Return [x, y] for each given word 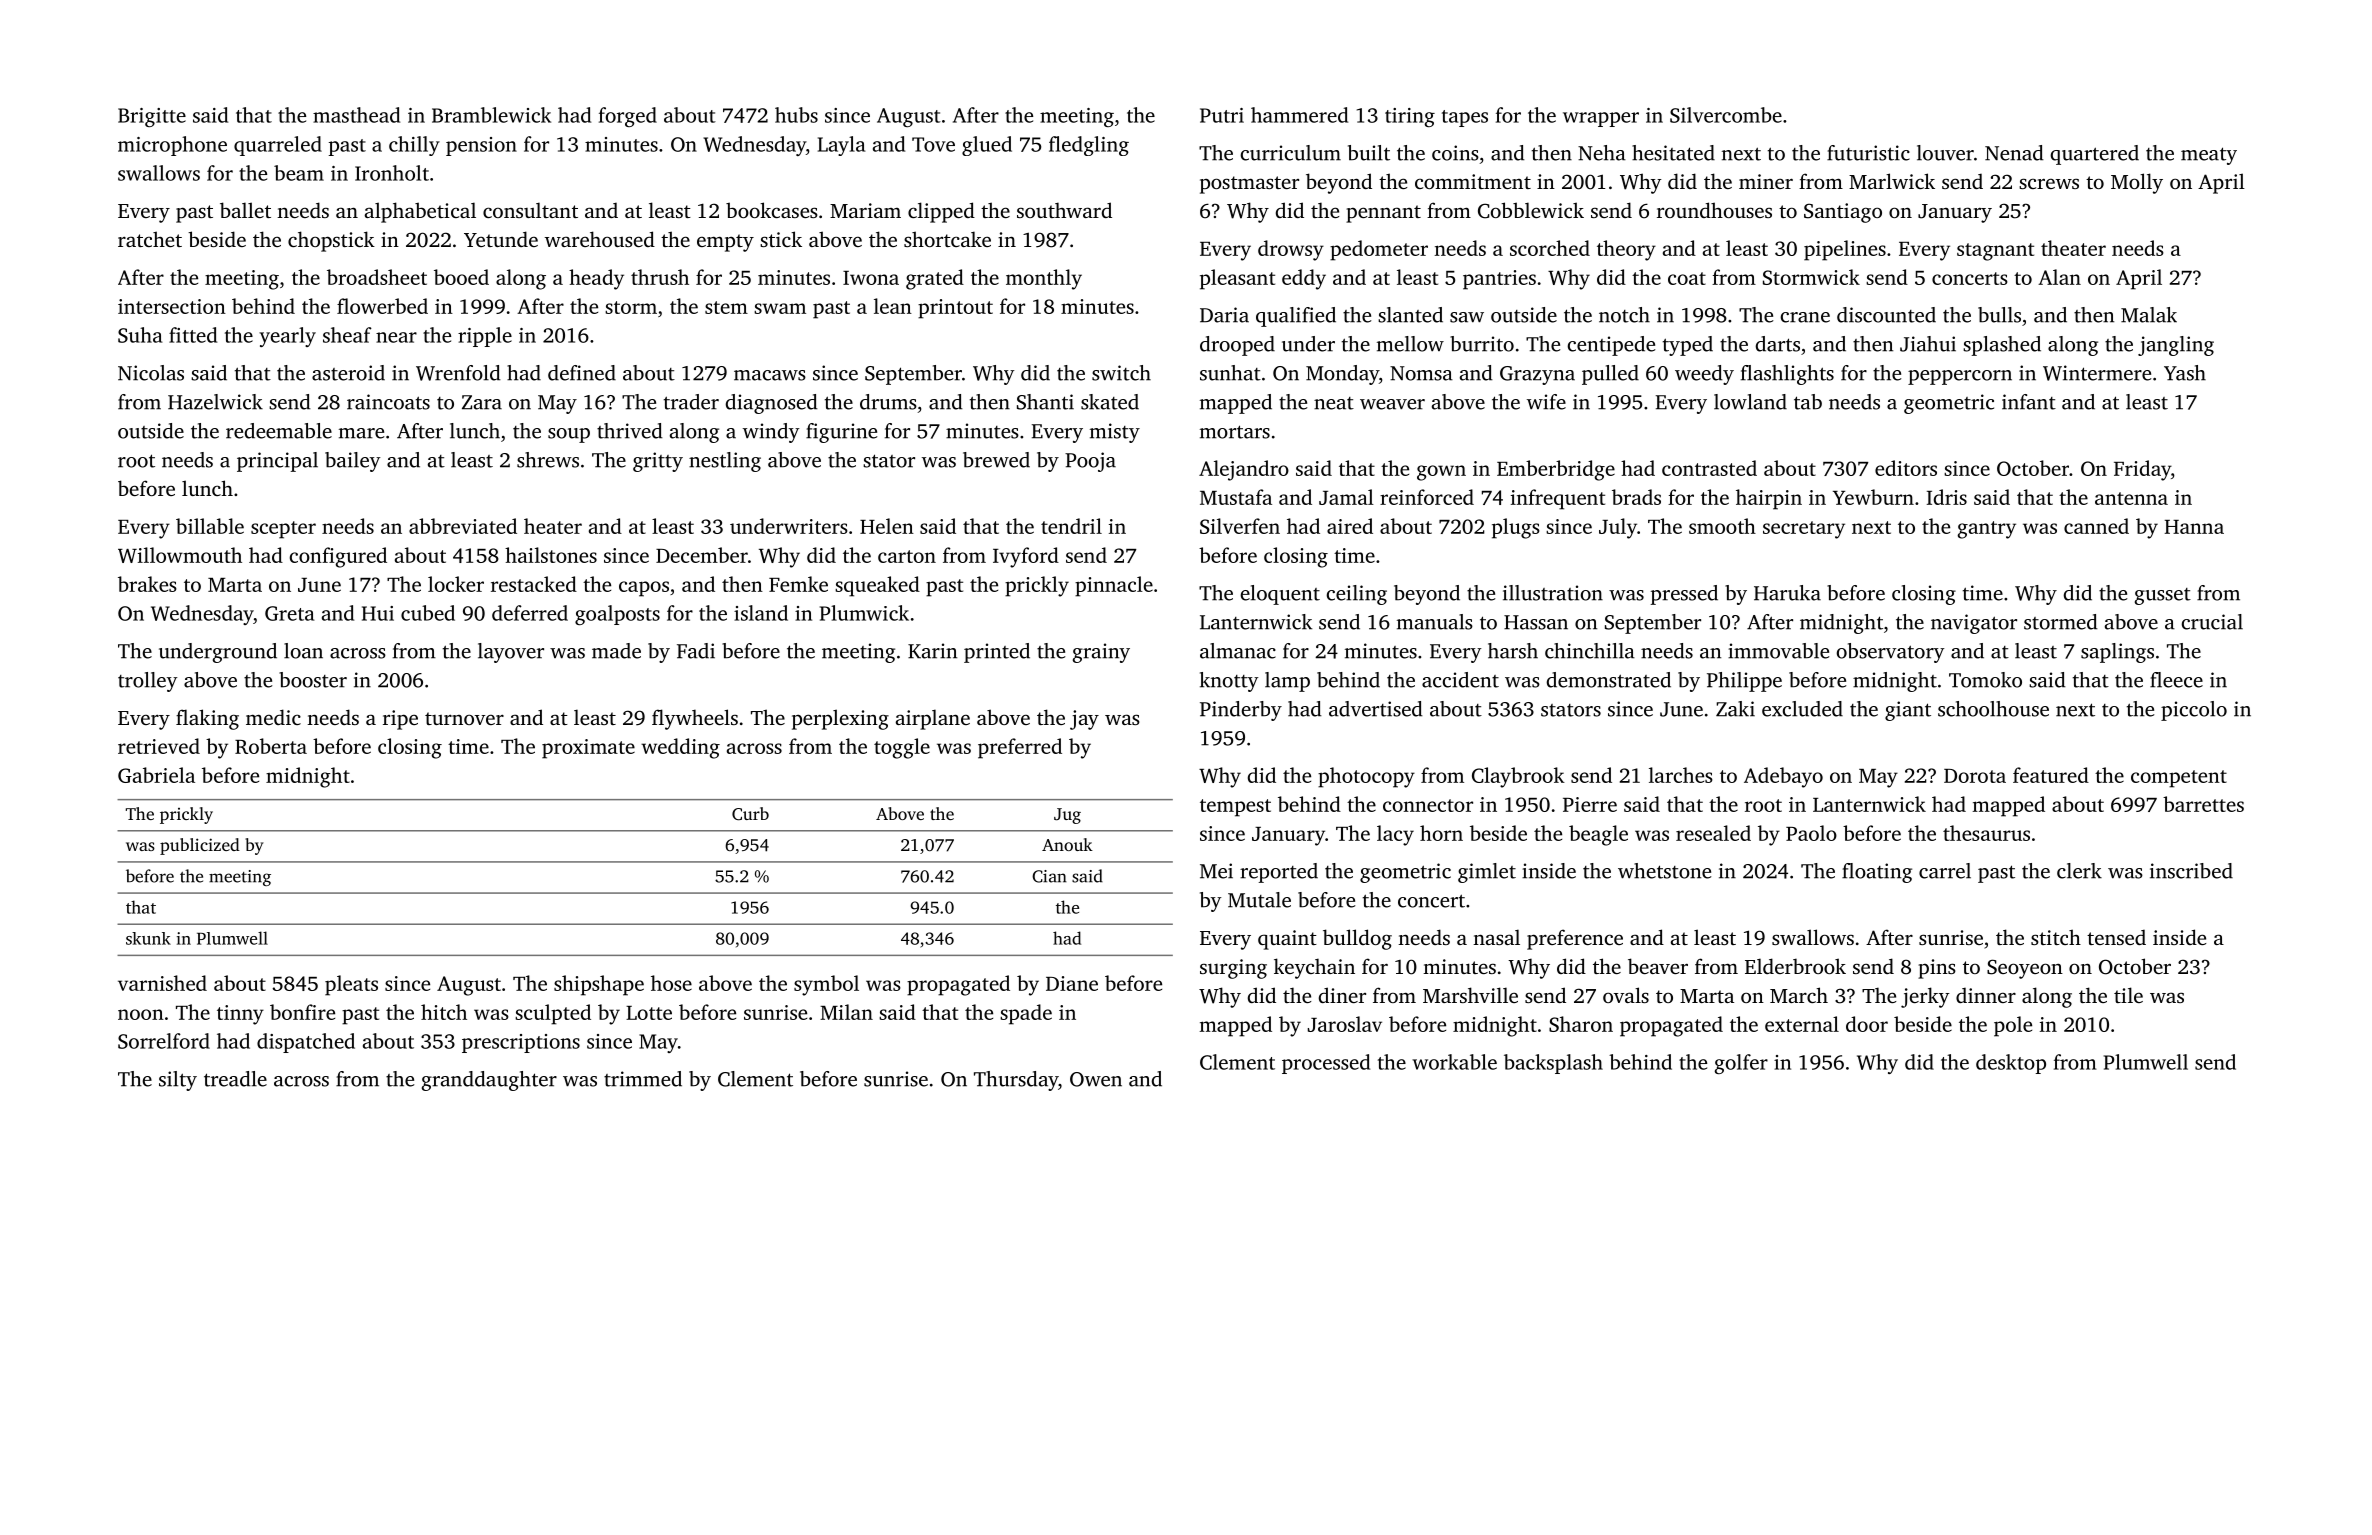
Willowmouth [180, 555]
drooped [1237, 346]
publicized [200, 846]
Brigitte [152, 117]
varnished [162, 983]
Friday [2142, 470]
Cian [1049, 876]
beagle [1598, 835]
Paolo [1811, 833]
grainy [1101, 653]
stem [726, 307]
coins [1455, 153]
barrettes [2203, 804]
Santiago [1843, 213]
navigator [1974, 624]
